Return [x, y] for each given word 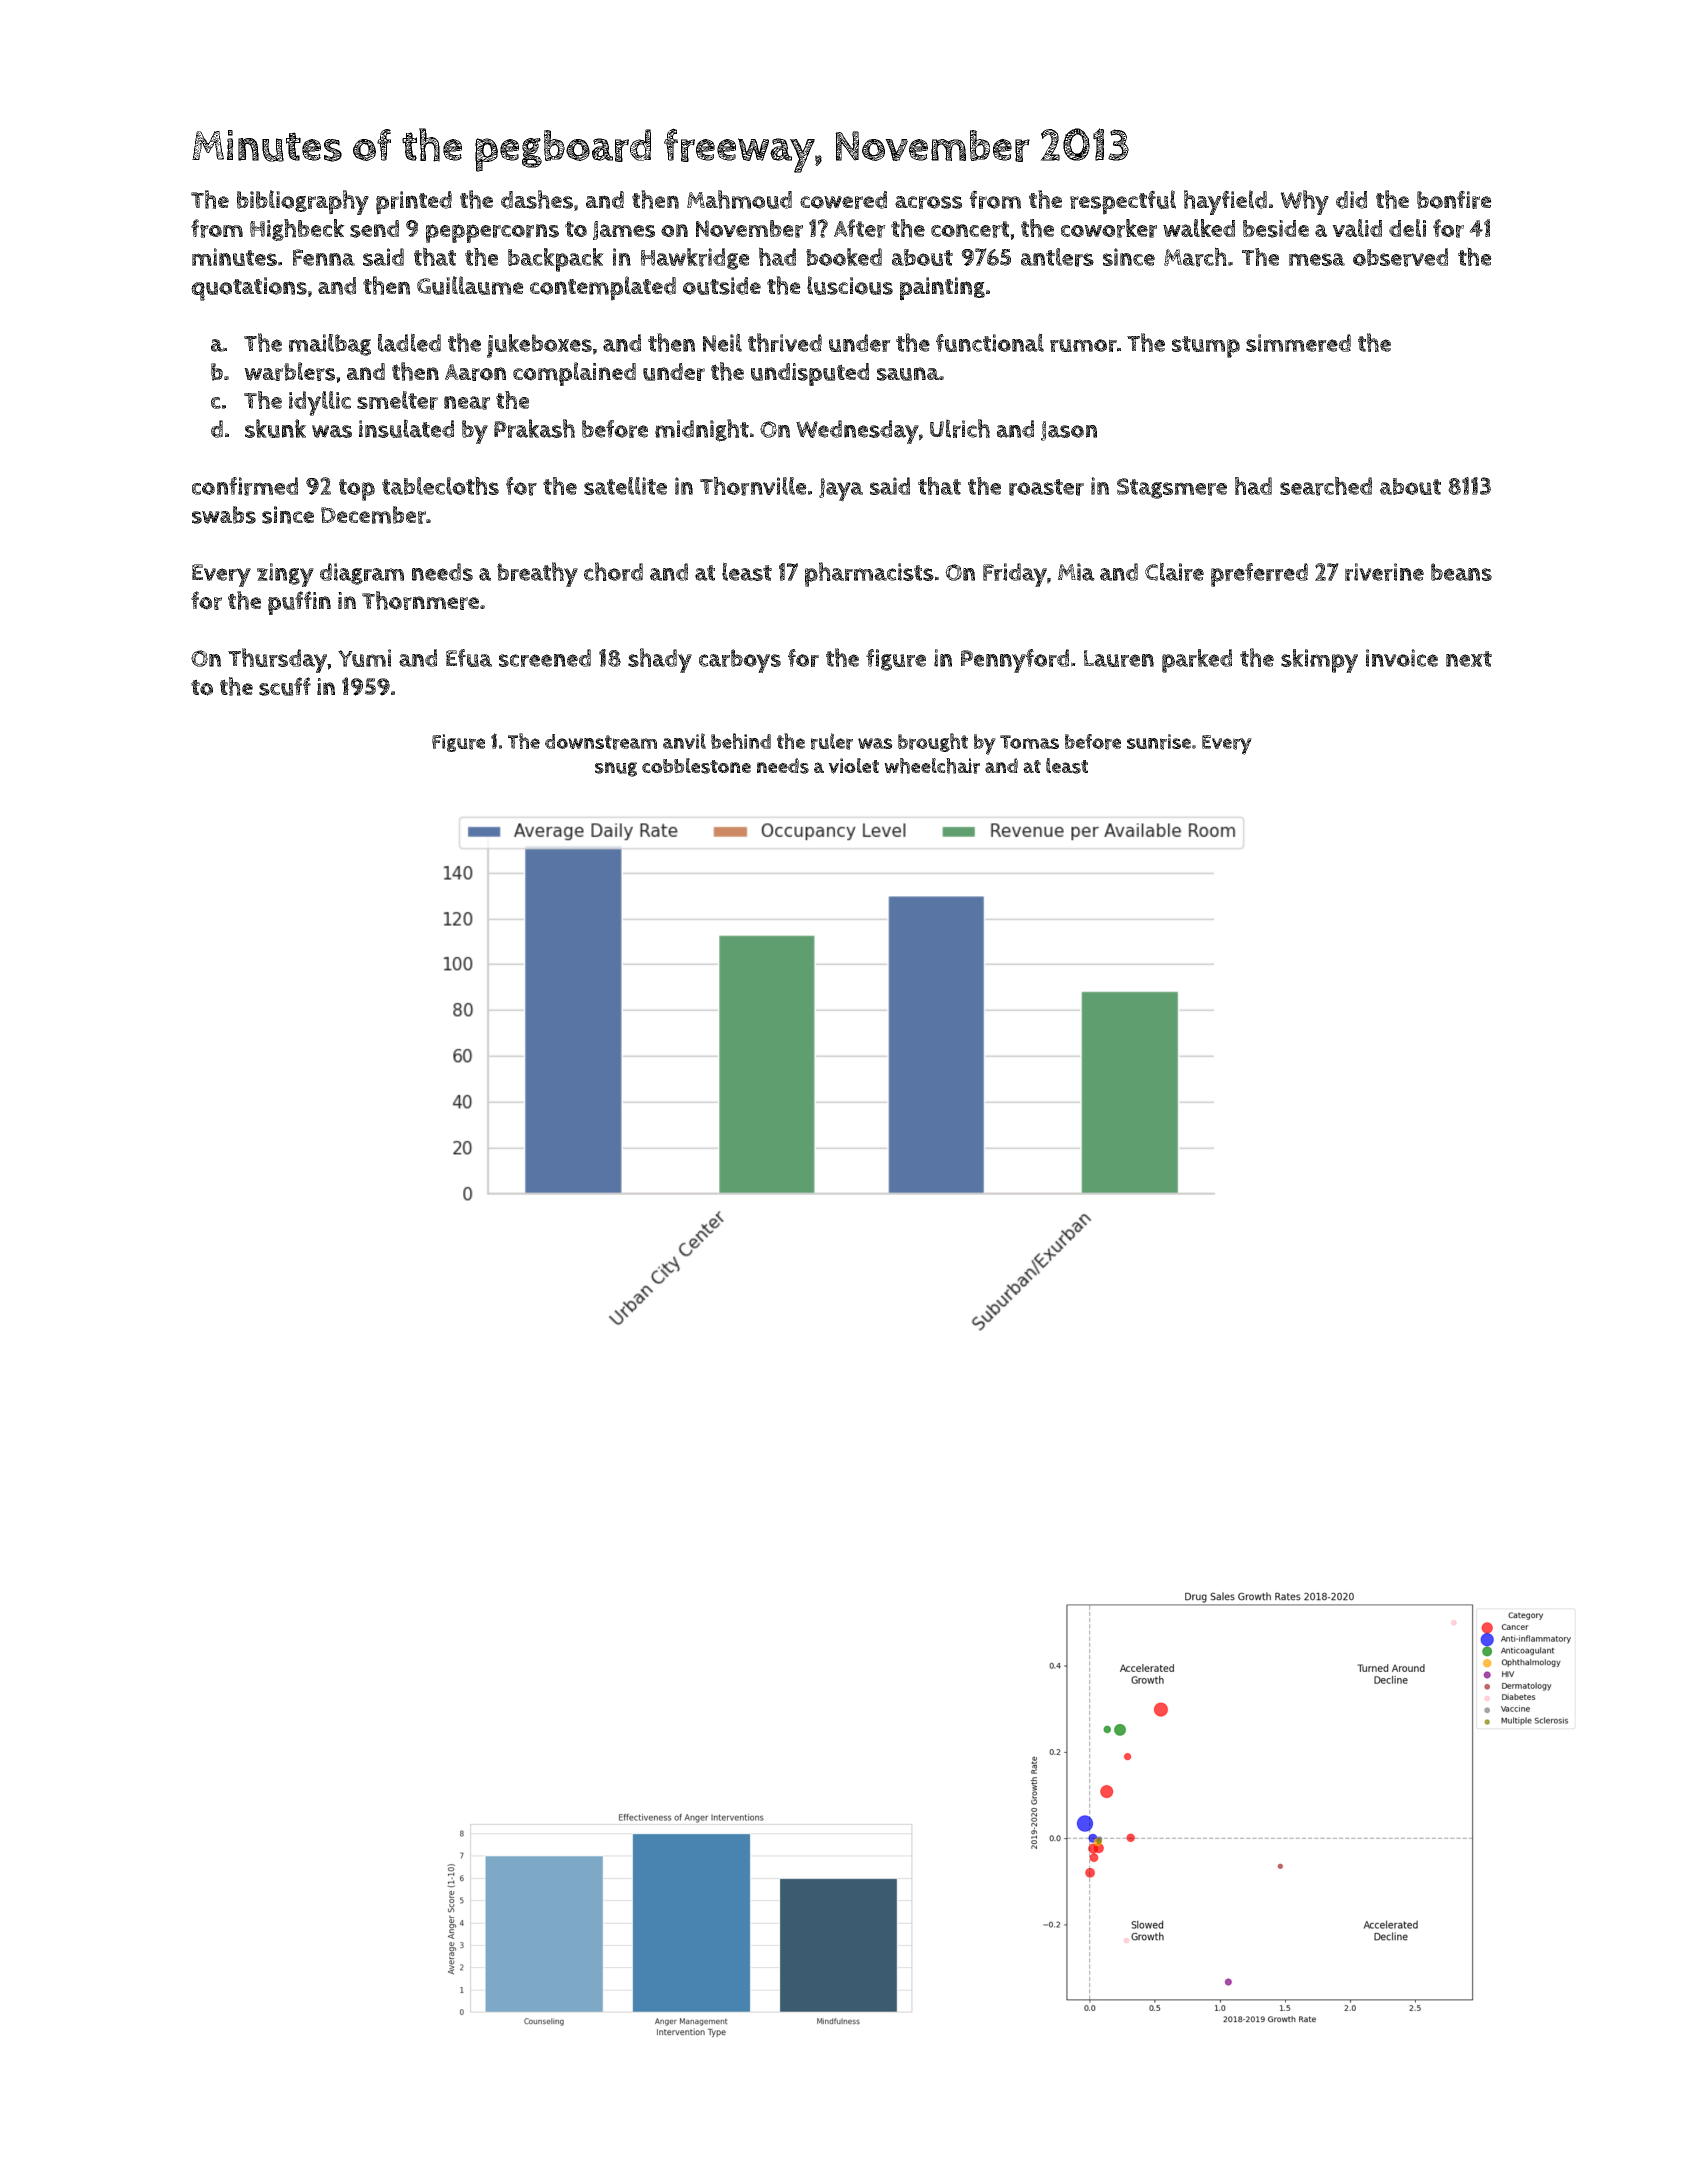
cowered [843, 200]
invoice [1402, 658]
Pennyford [1015, 661]
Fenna [324, 257]
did [1351, 200]
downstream [601, 742]
